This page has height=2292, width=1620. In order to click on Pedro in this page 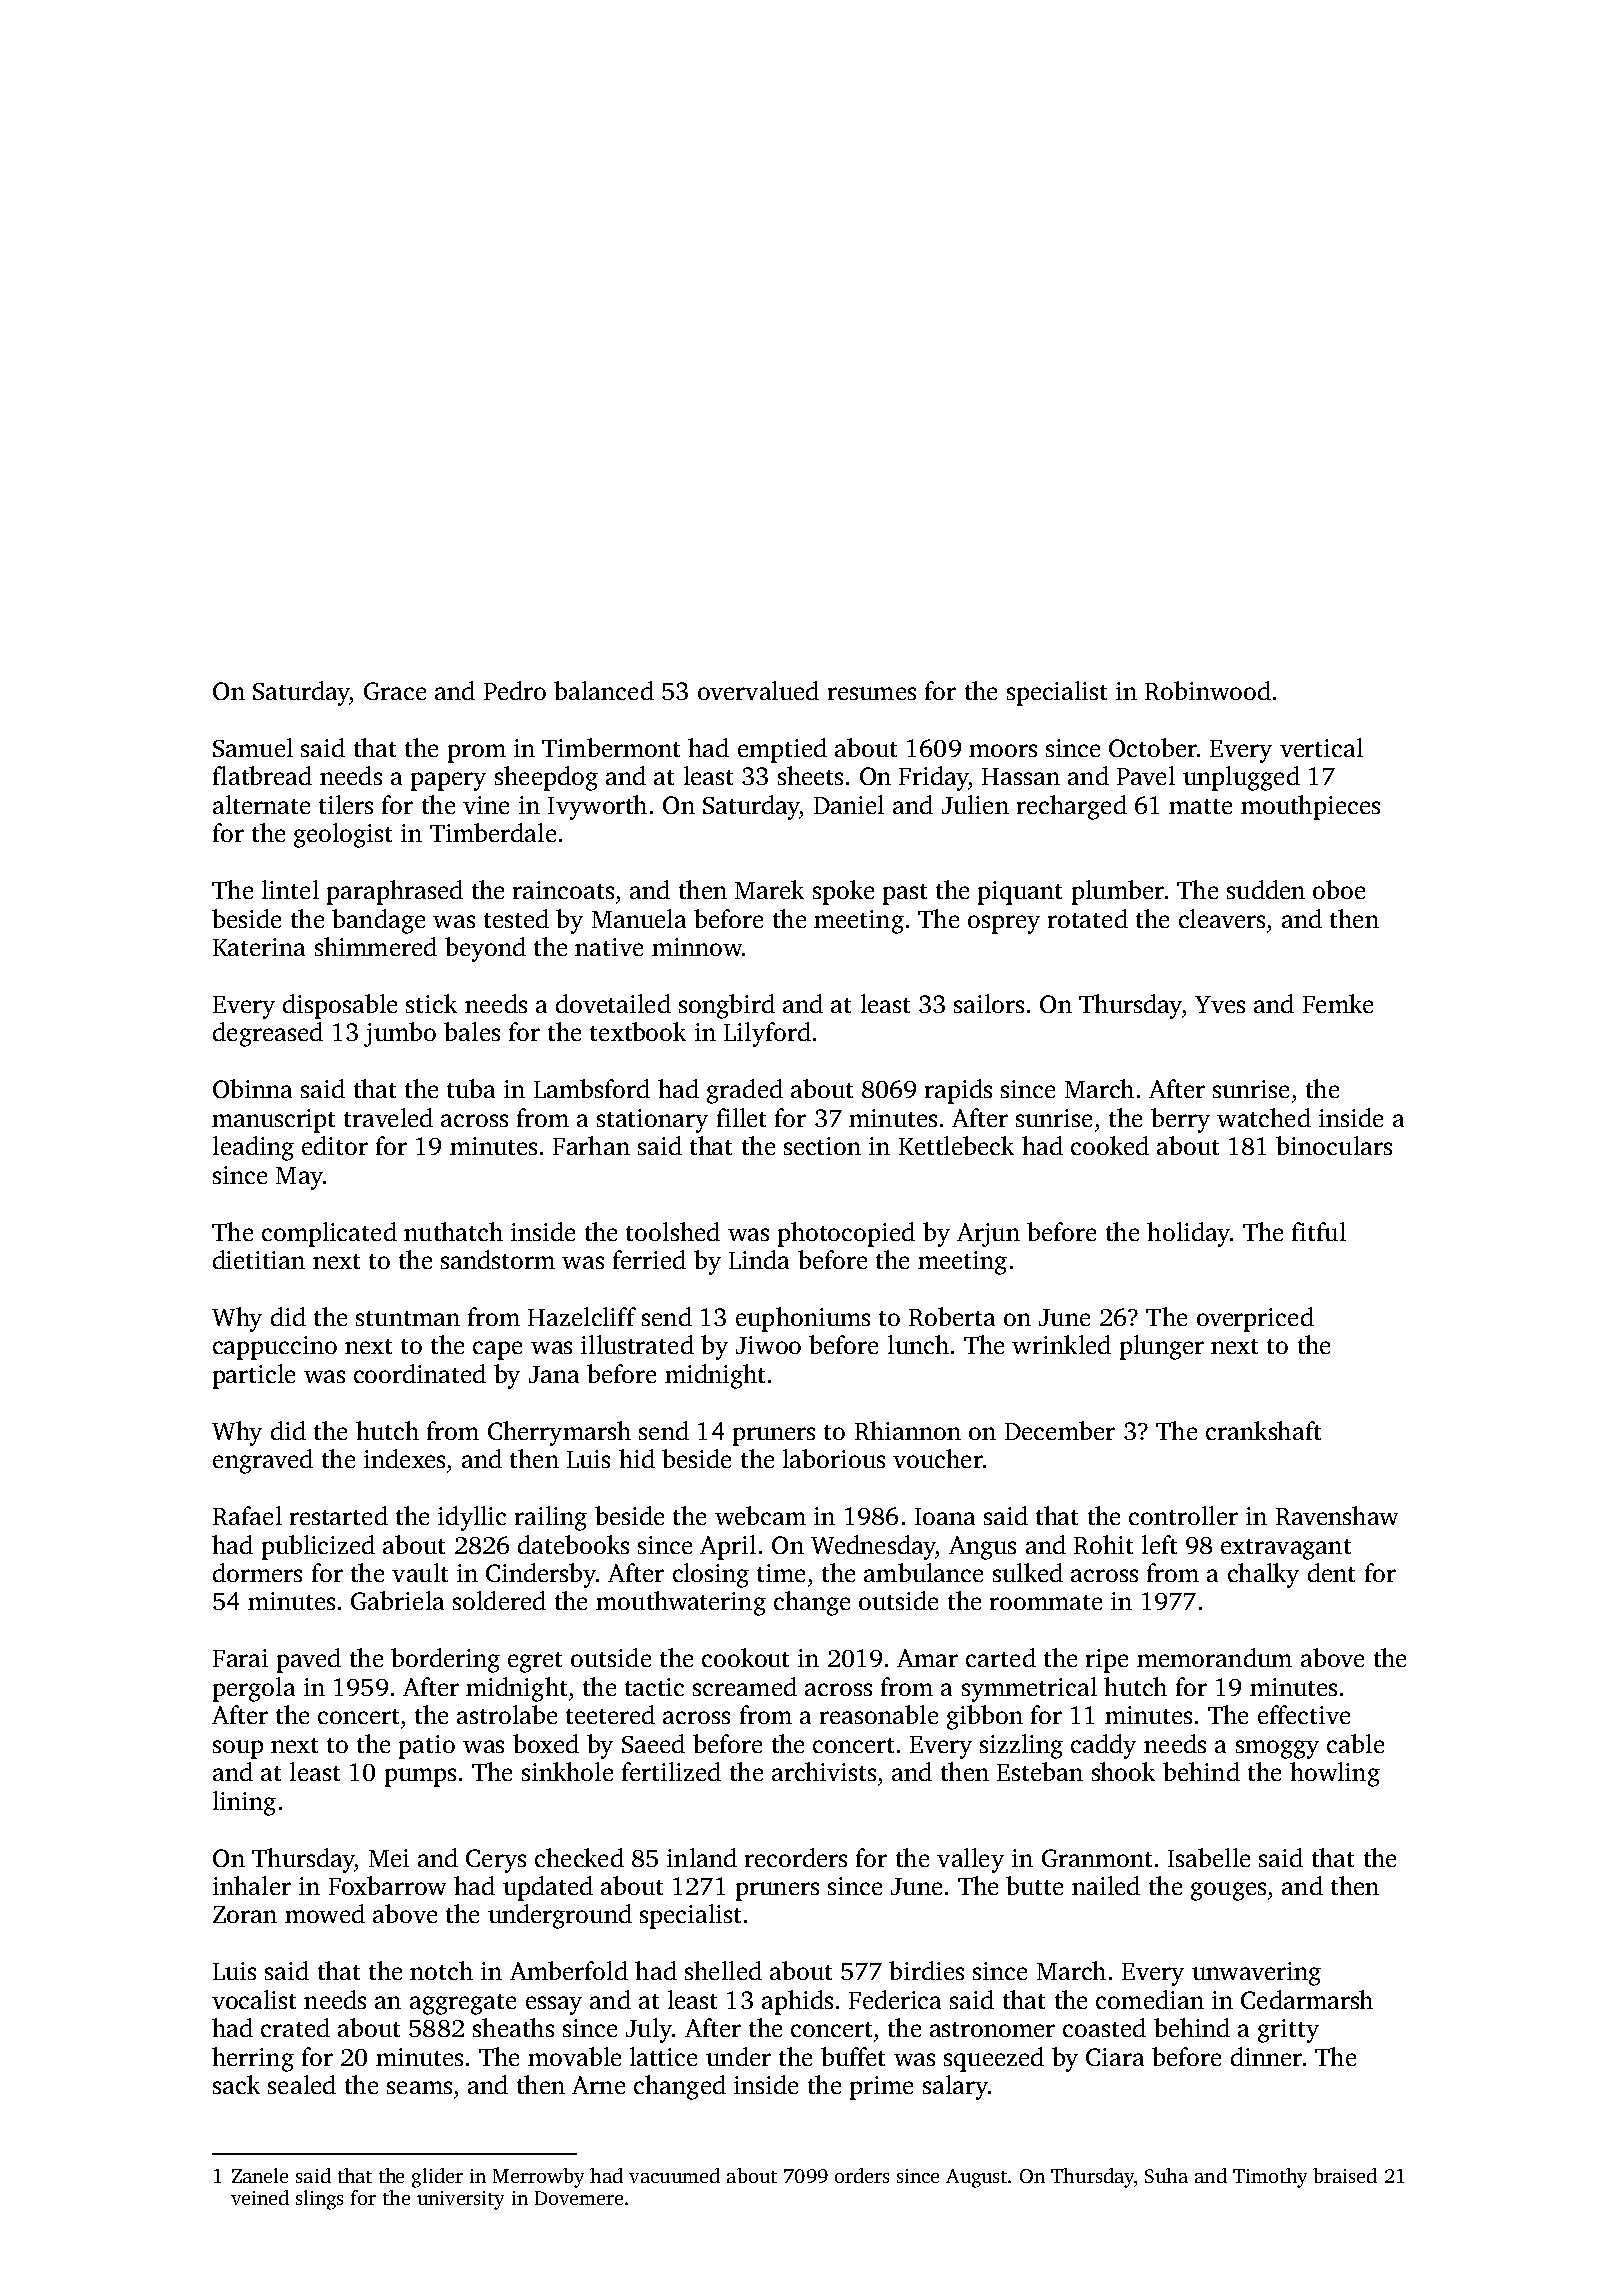, I will do `click(515, 690)`.
